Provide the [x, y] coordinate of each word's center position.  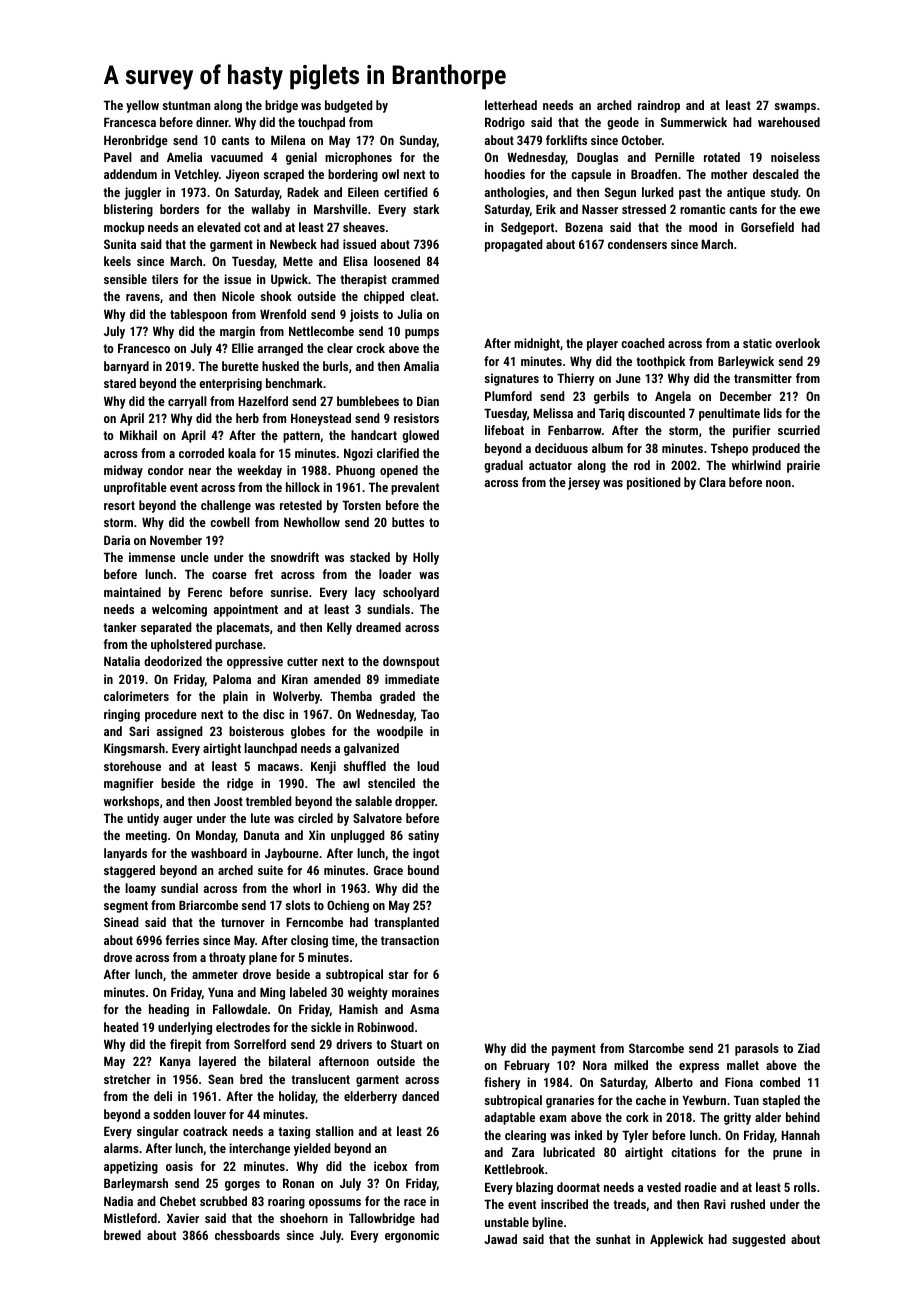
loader [395, 574]
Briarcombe [208, 905]
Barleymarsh [136, 1184]
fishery [502, 1083]
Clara [712, 482]
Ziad [809, 1048]
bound [423, 870]
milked [631, 1065]
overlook [797, 343]
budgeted [349, 106]
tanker [120, 627]
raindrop [659, 106]
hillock [303, 487]
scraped [283, 175]
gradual [503, 466]
